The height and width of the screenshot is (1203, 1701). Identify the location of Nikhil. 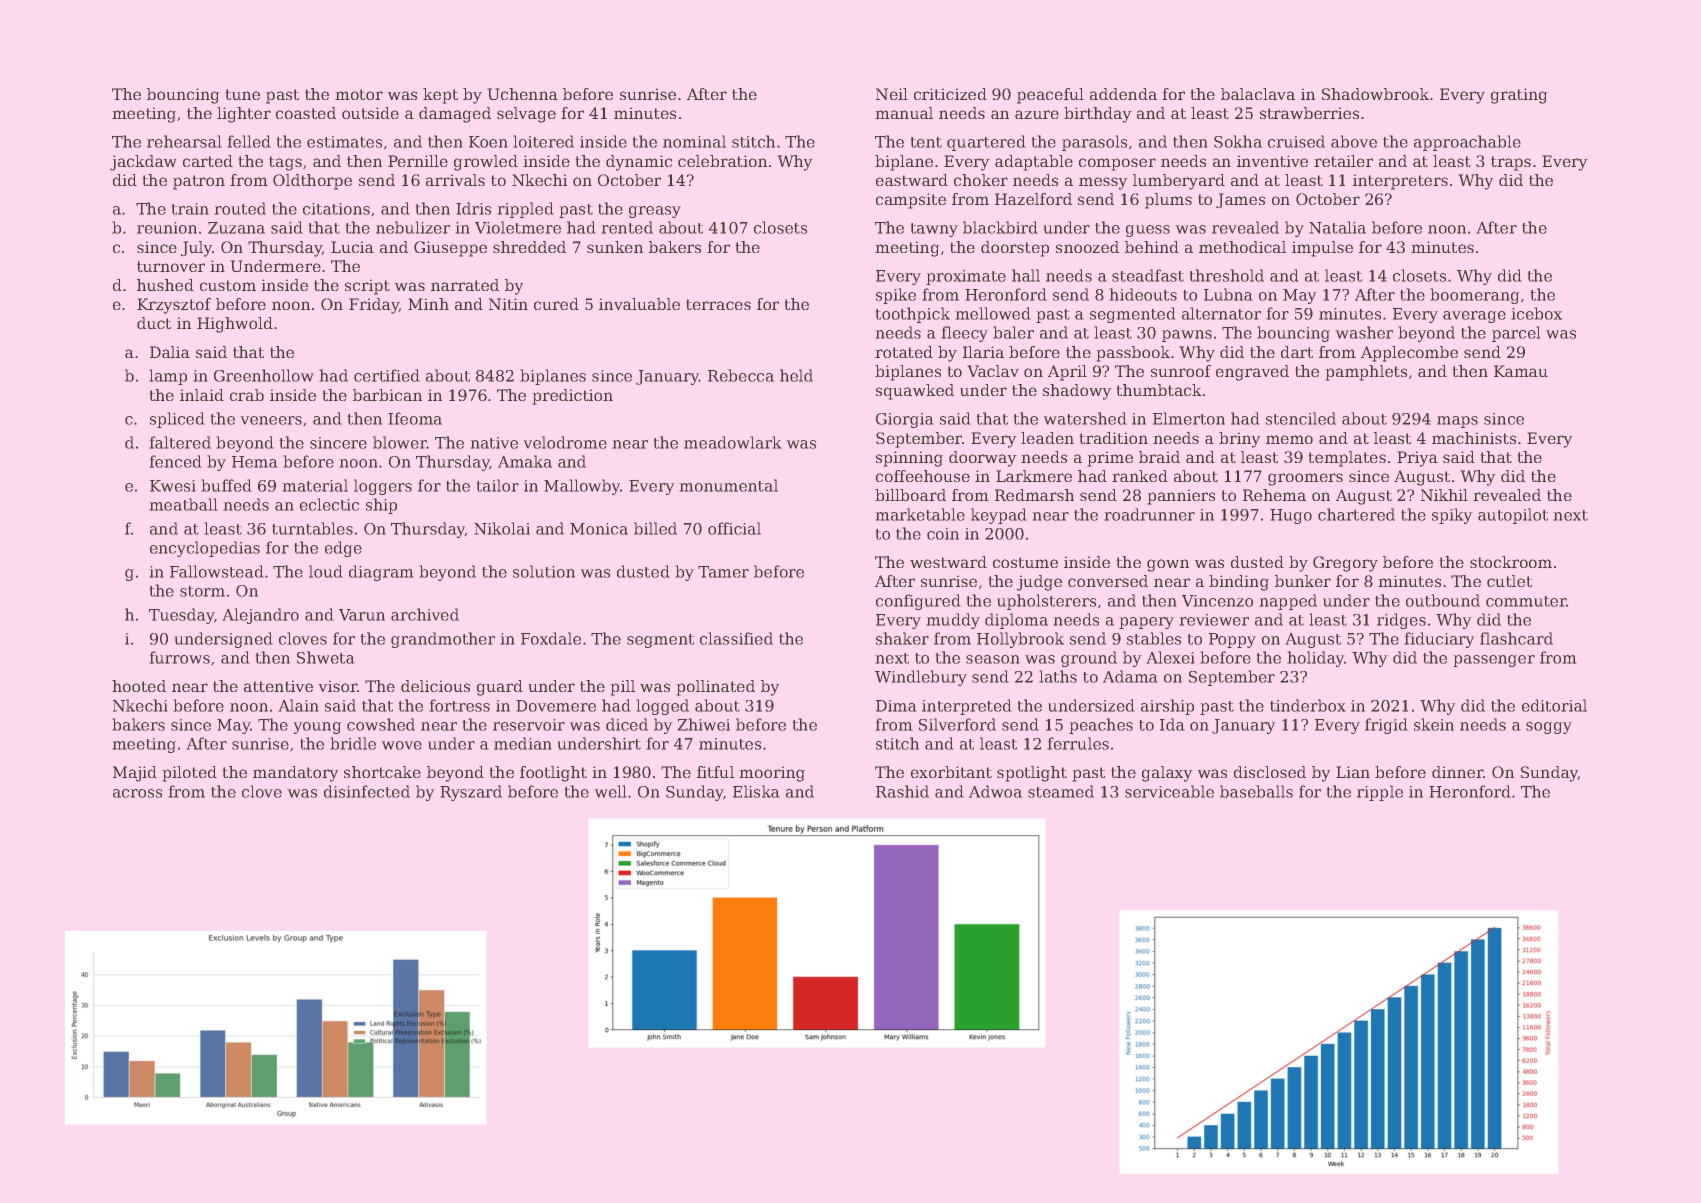
(1444, 495).
